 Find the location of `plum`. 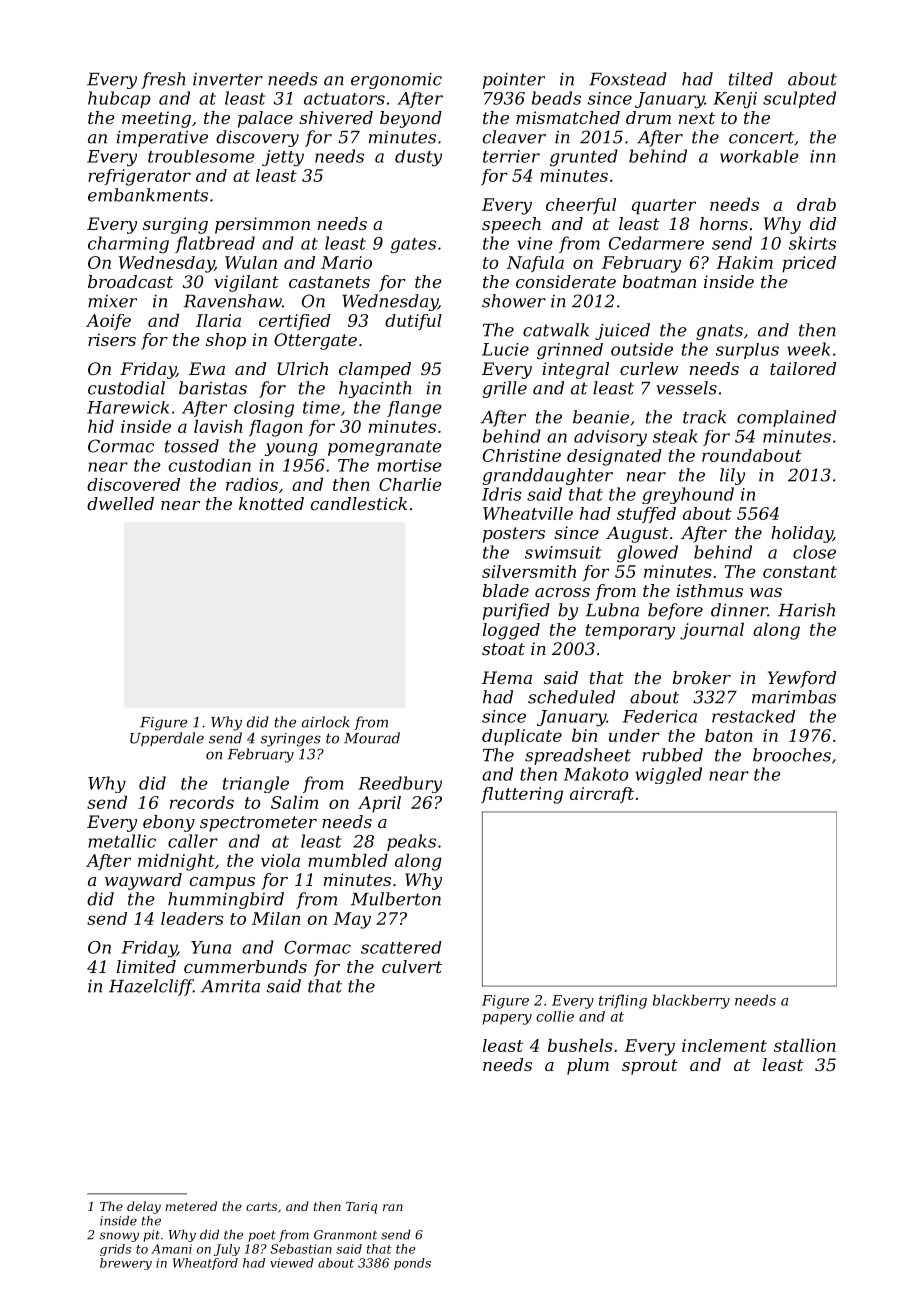

plum is located at coordinates (588, 1066).
